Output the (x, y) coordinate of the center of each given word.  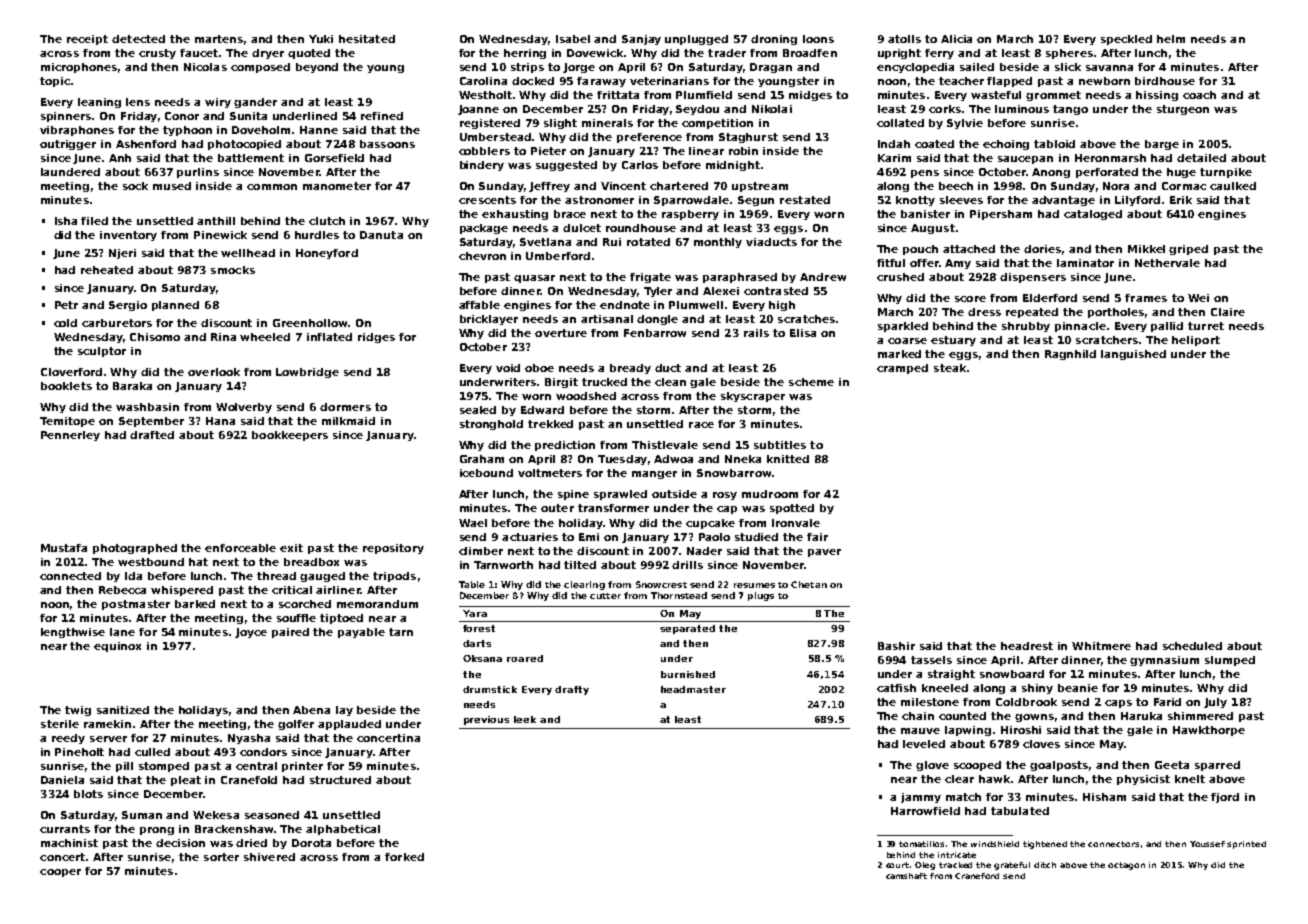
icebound (486, 473)
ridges (376, 338)
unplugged (696, 40)
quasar (534, 279)
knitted (788, 459)
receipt (87, 40)
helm (1171, 39)
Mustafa (64, 548)
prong (157, 831)
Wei (1198, 298)
